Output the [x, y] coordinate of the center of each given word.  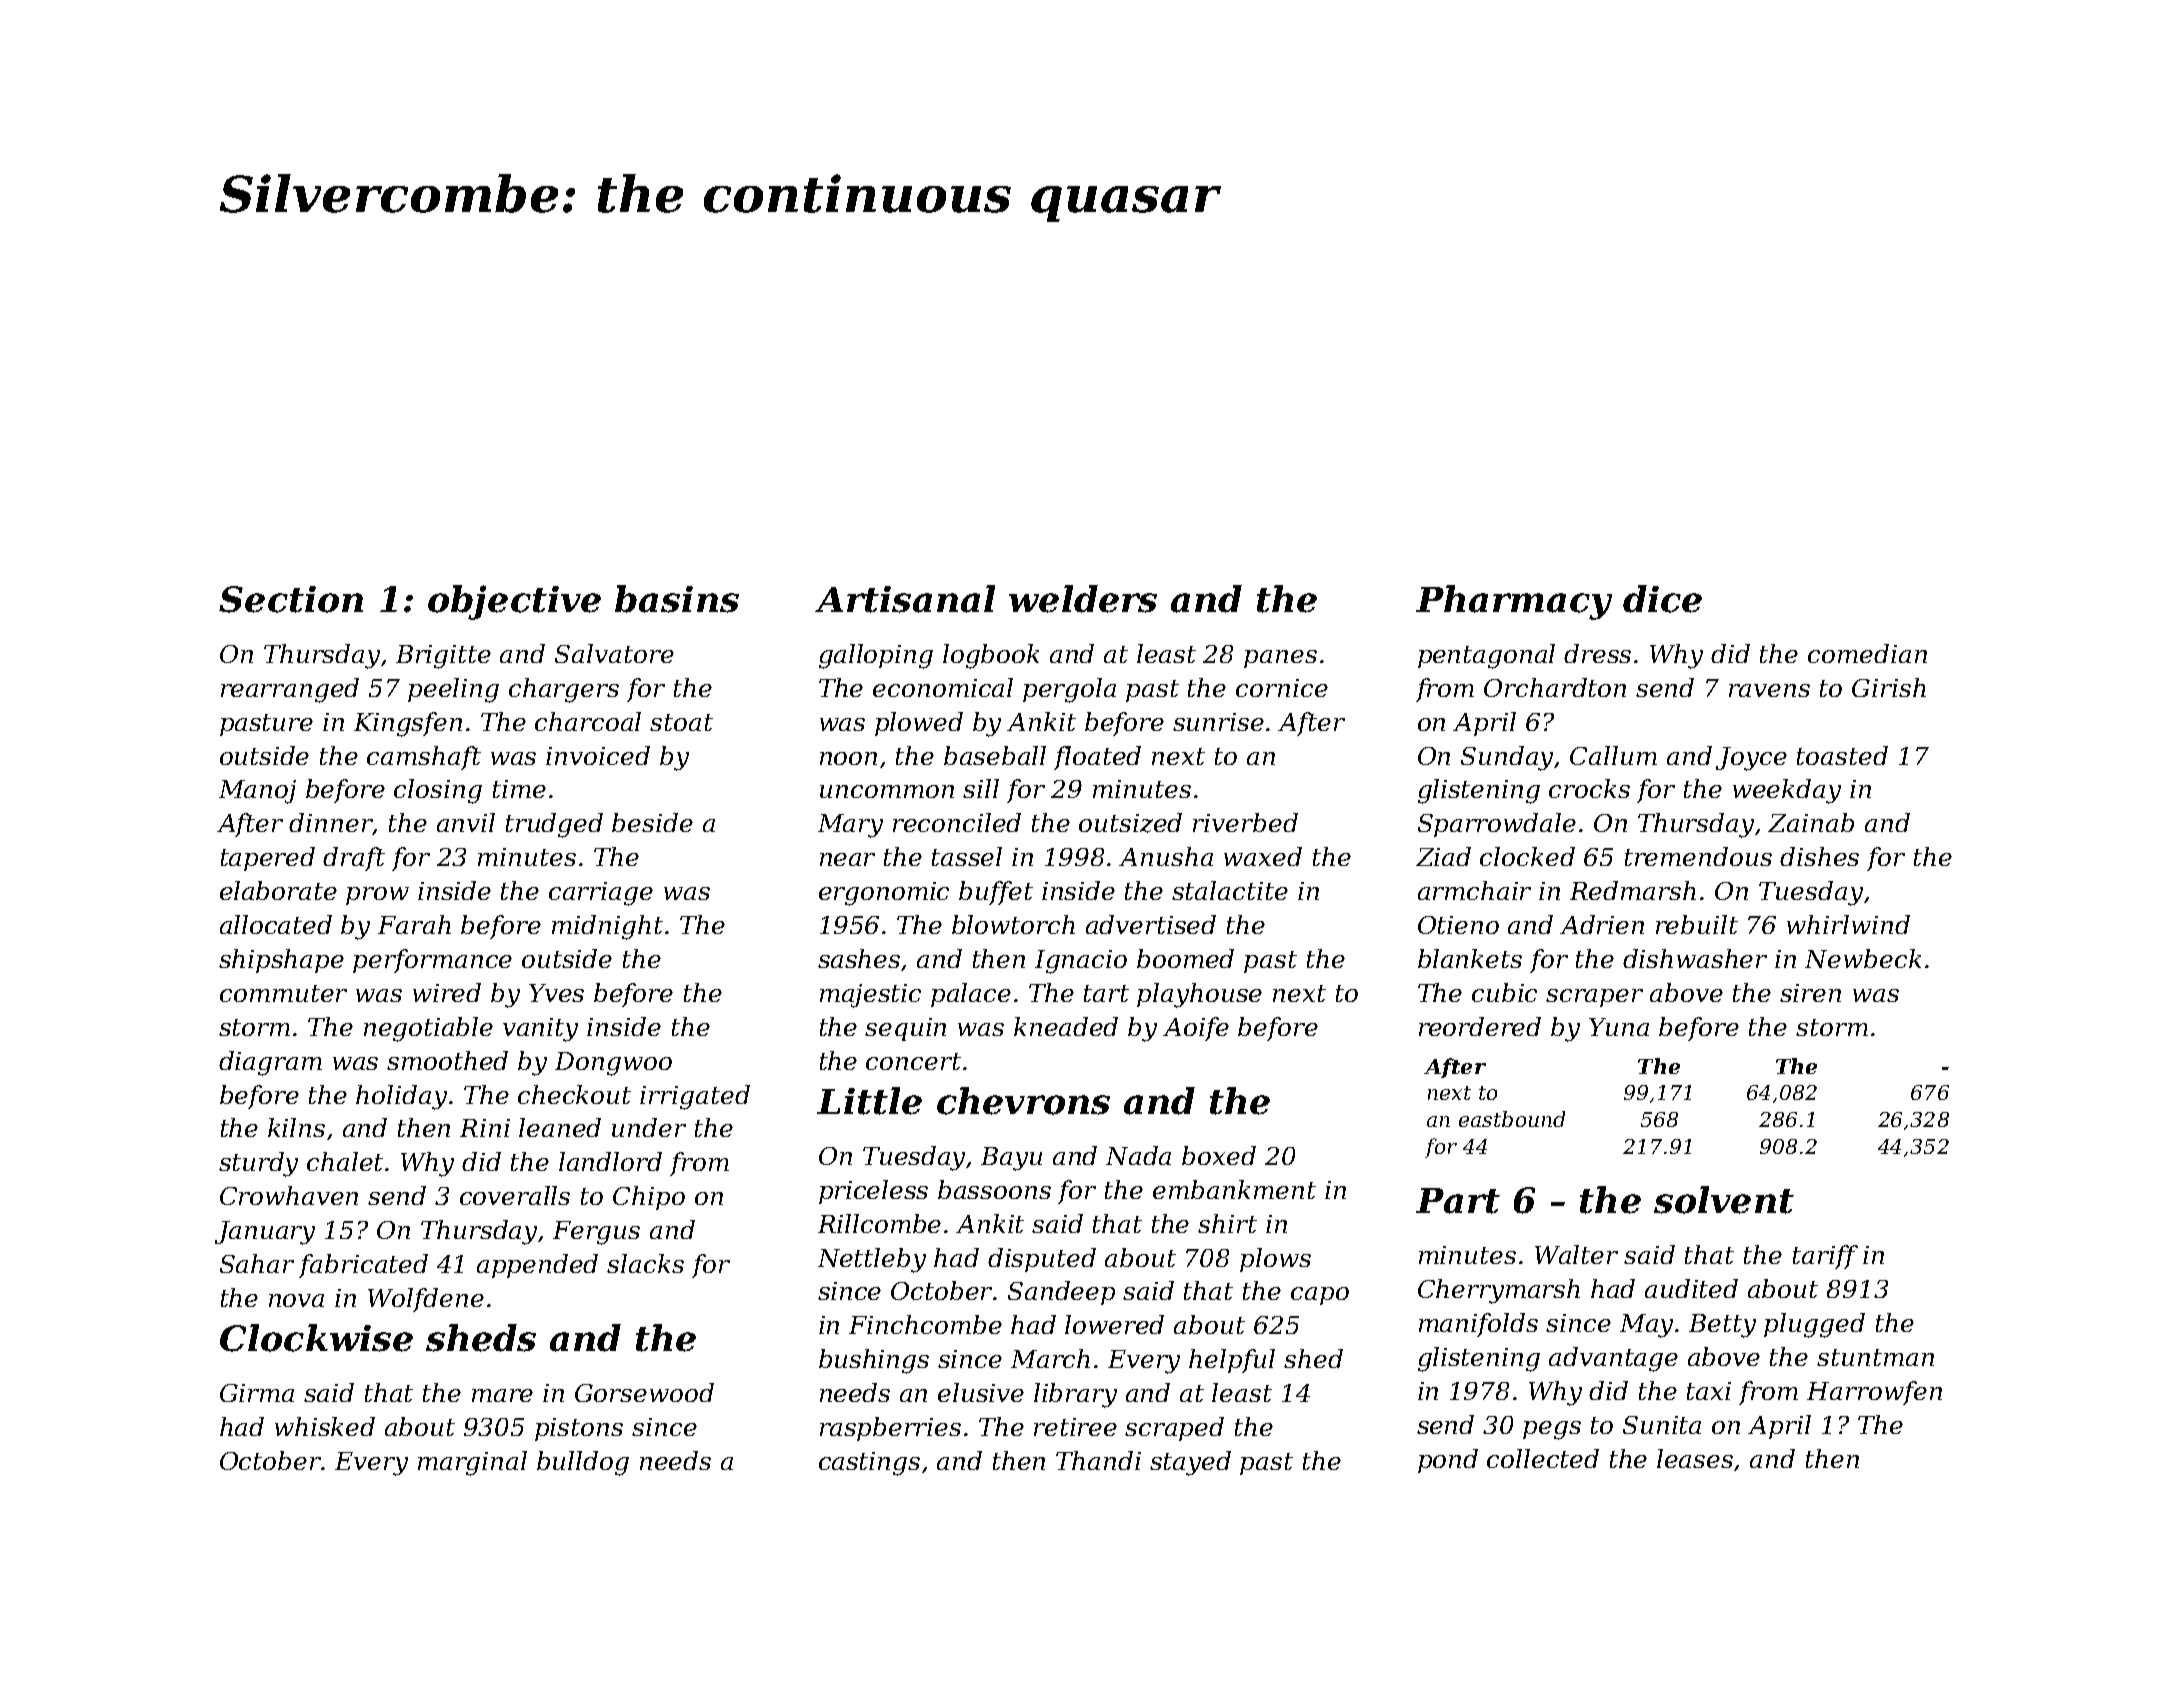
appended [537, 1266]
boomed [1185, 958]
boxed [1219, 1155]
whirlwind [1848, 924]
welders [1083, 599]
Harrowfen [1874, 1393]
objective [514, 602]
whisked [325, 1426]
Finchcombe [925, 1324]
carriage [601, 894]
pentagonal [1486, 656]
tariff [1825, 1257]
